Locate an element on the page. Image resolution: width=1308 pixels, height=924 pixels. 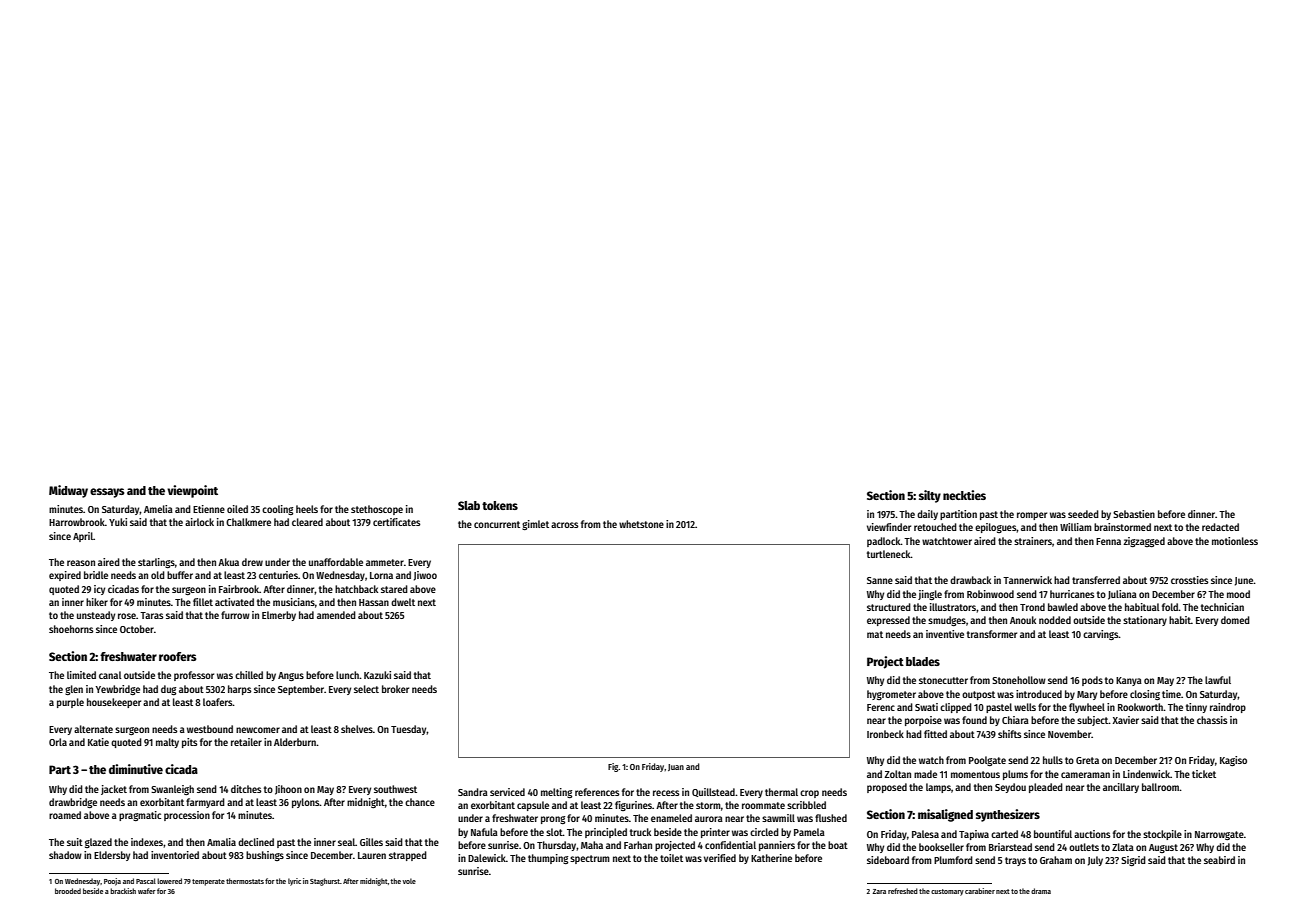
Amelia is located at coordinates (158, 509).
